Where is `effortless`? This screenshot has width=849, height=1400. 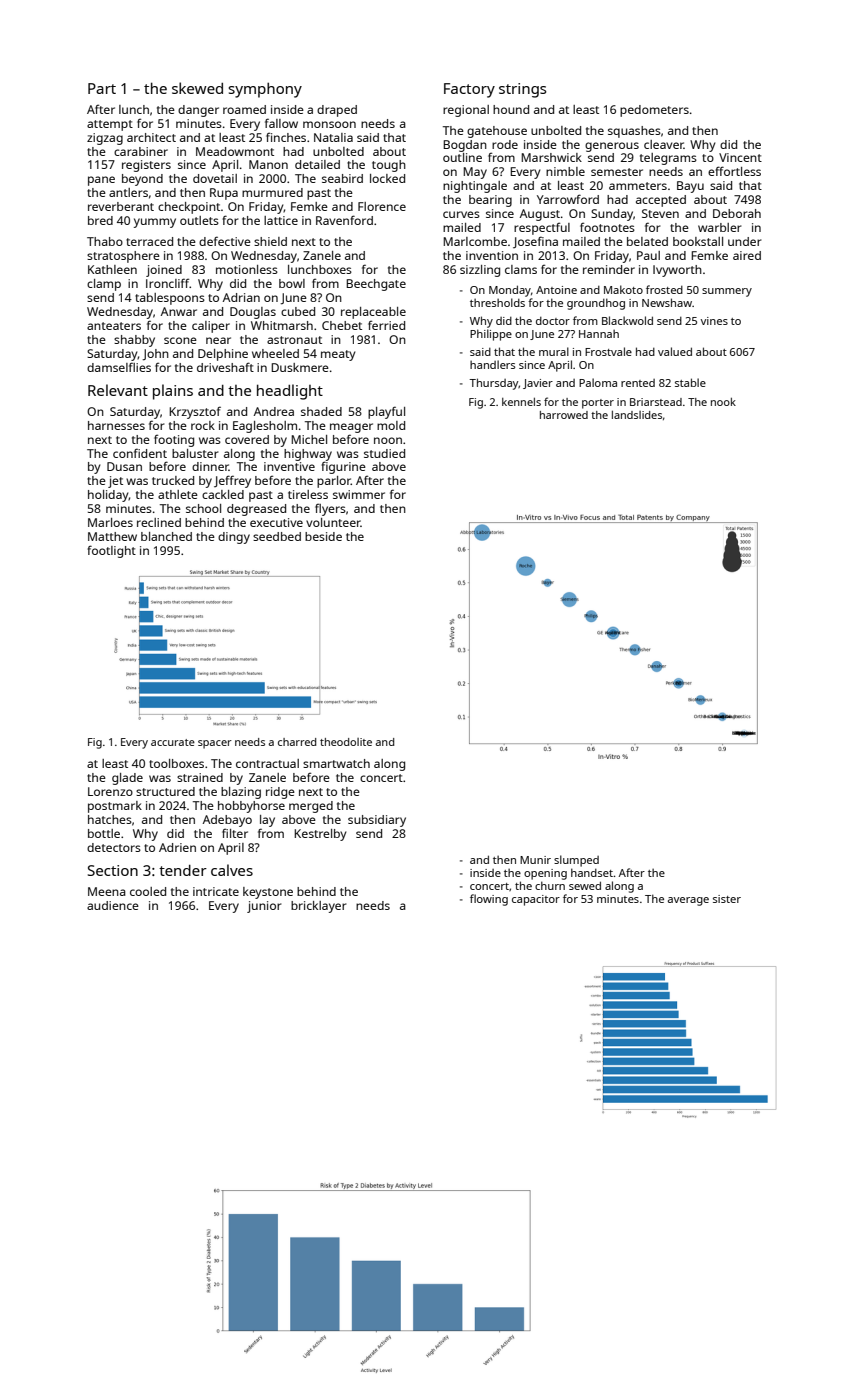
effortless is located at coordinates (734, 171).
